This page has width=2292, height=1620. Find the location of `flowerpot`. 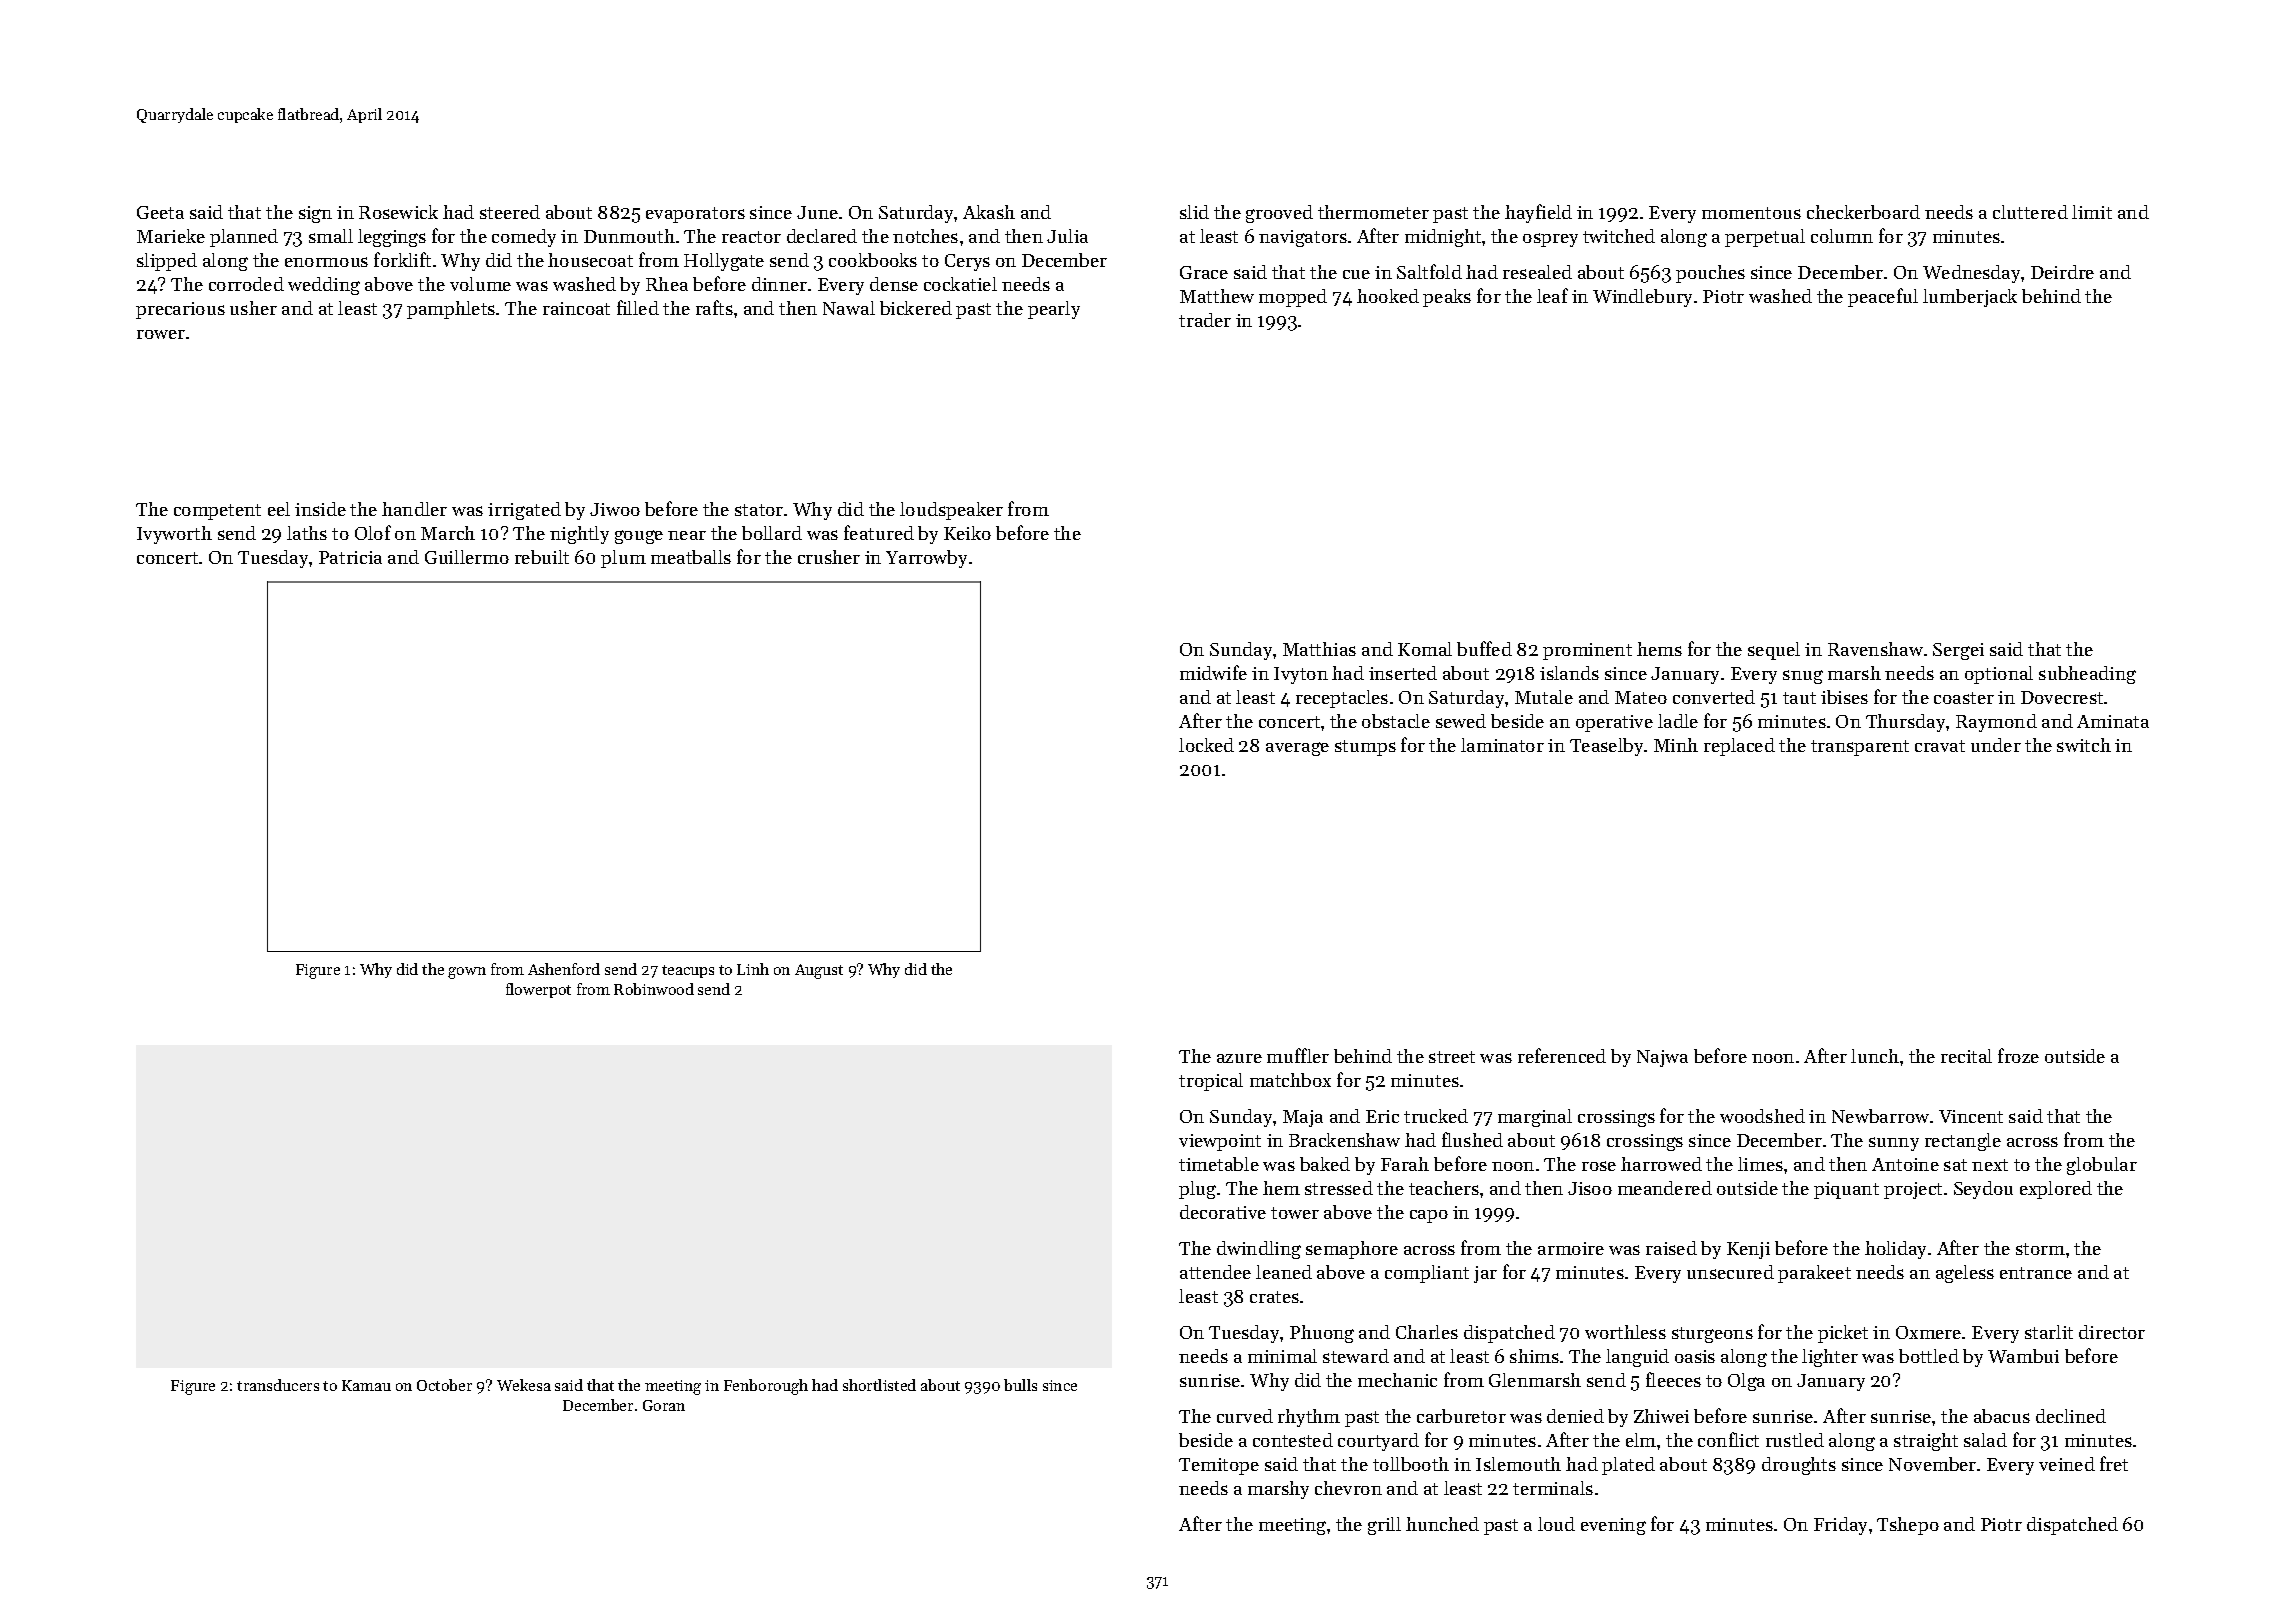

flowerpot is located at coordinates (538, 990).
